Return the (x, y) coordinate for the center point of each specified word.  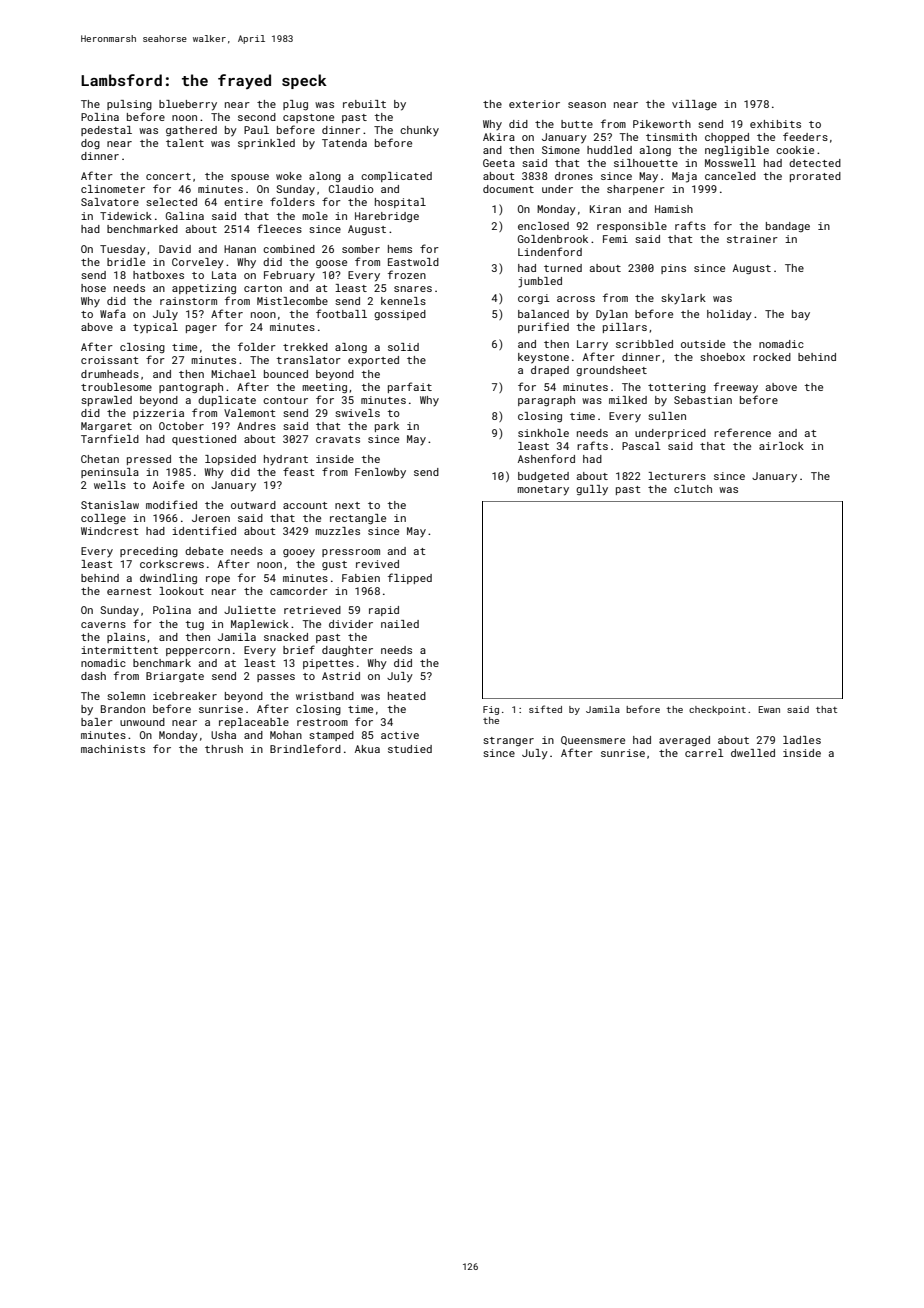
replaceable (254, 723)
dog (90, 144)
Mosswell (730, 163)
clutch (693, 489)
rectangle (358, 519)
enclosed (543, 226)
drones (574, 176)
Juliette (250, 610)
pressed (149, 460)
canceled (730, 176)
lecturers (677, 476)
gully (592, 490)
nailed (400, 624)
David (175, 249)
